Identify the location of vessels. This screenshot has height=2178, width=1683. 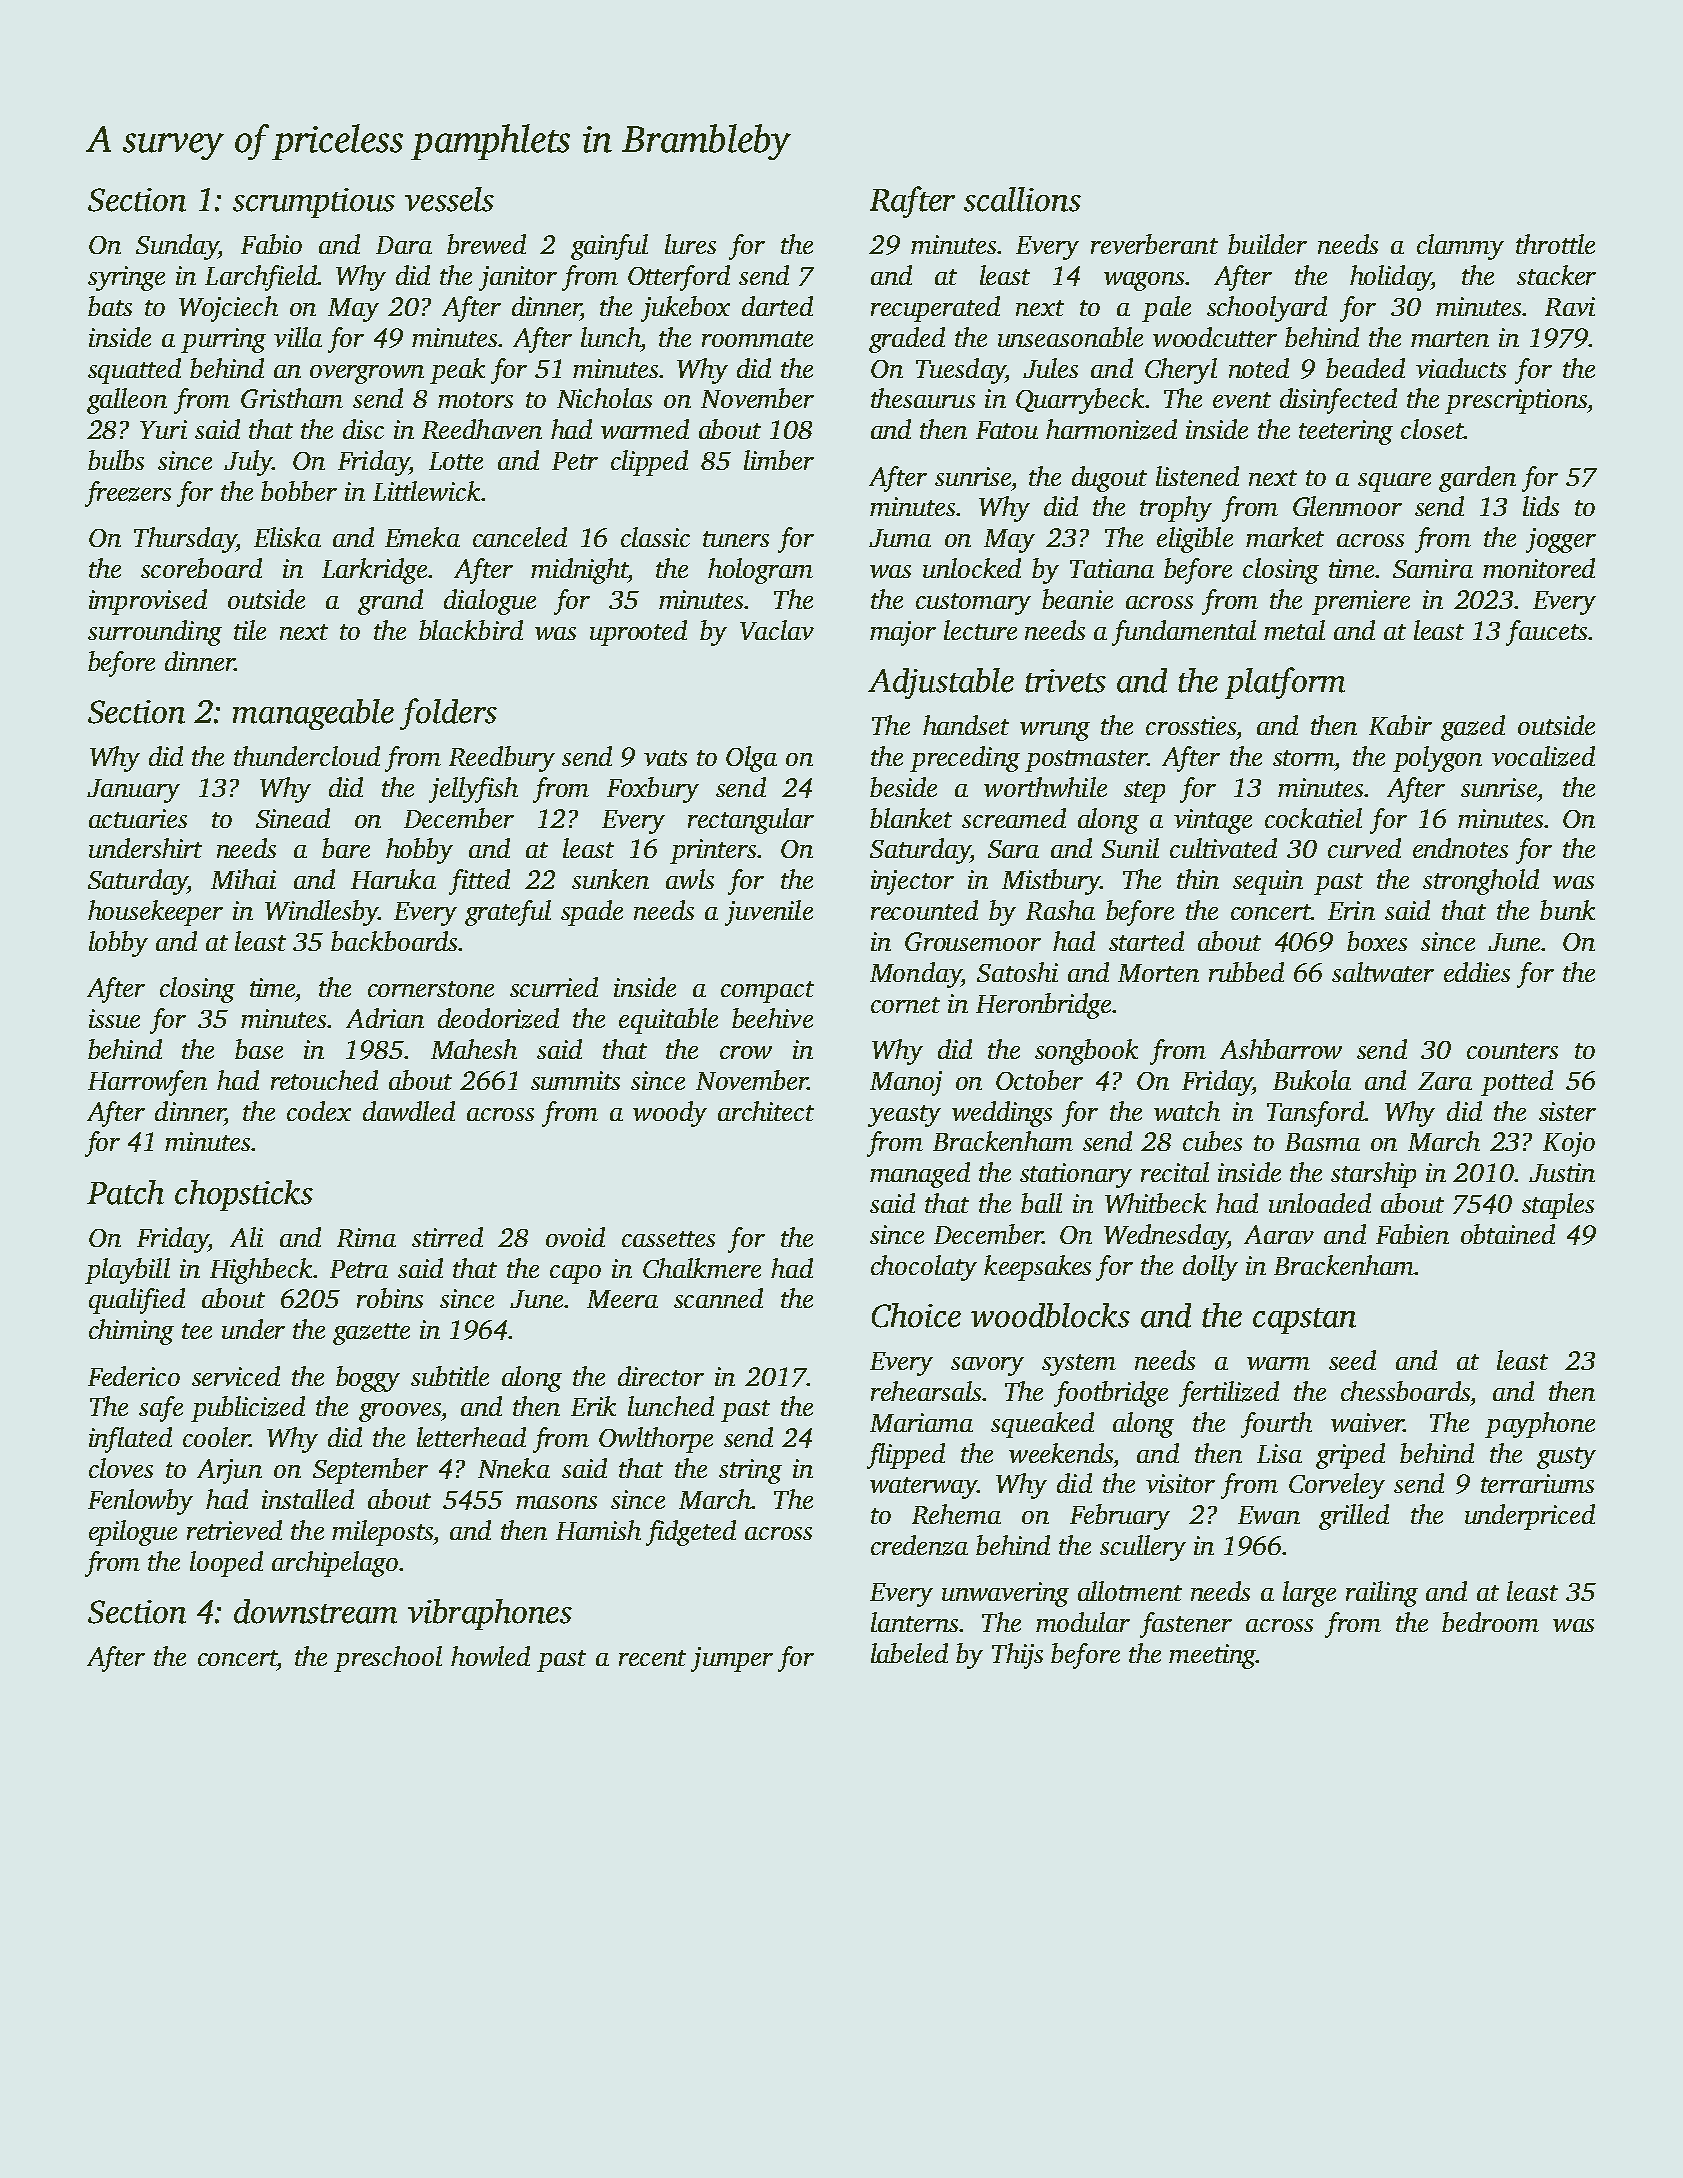
(449, 199).
